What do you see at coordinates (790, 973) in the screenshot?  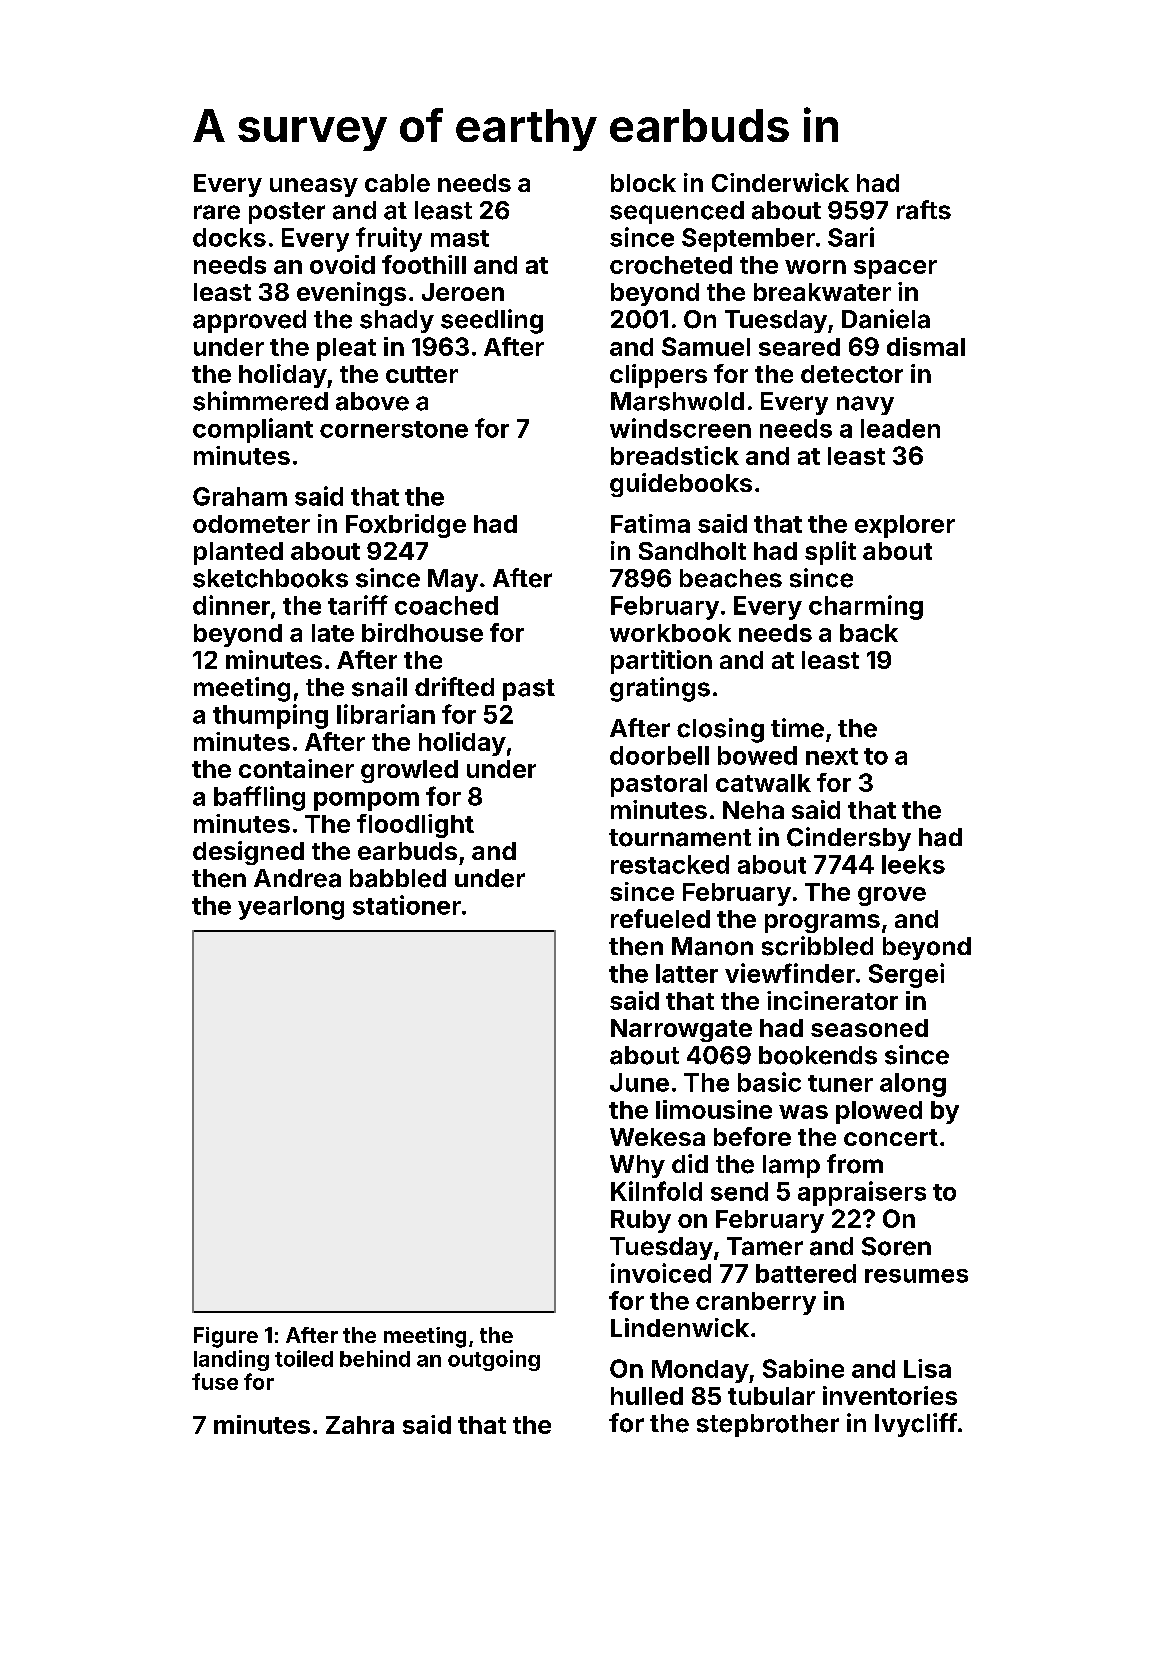 I see `viewfinder` at bounding box center [790, 973].
